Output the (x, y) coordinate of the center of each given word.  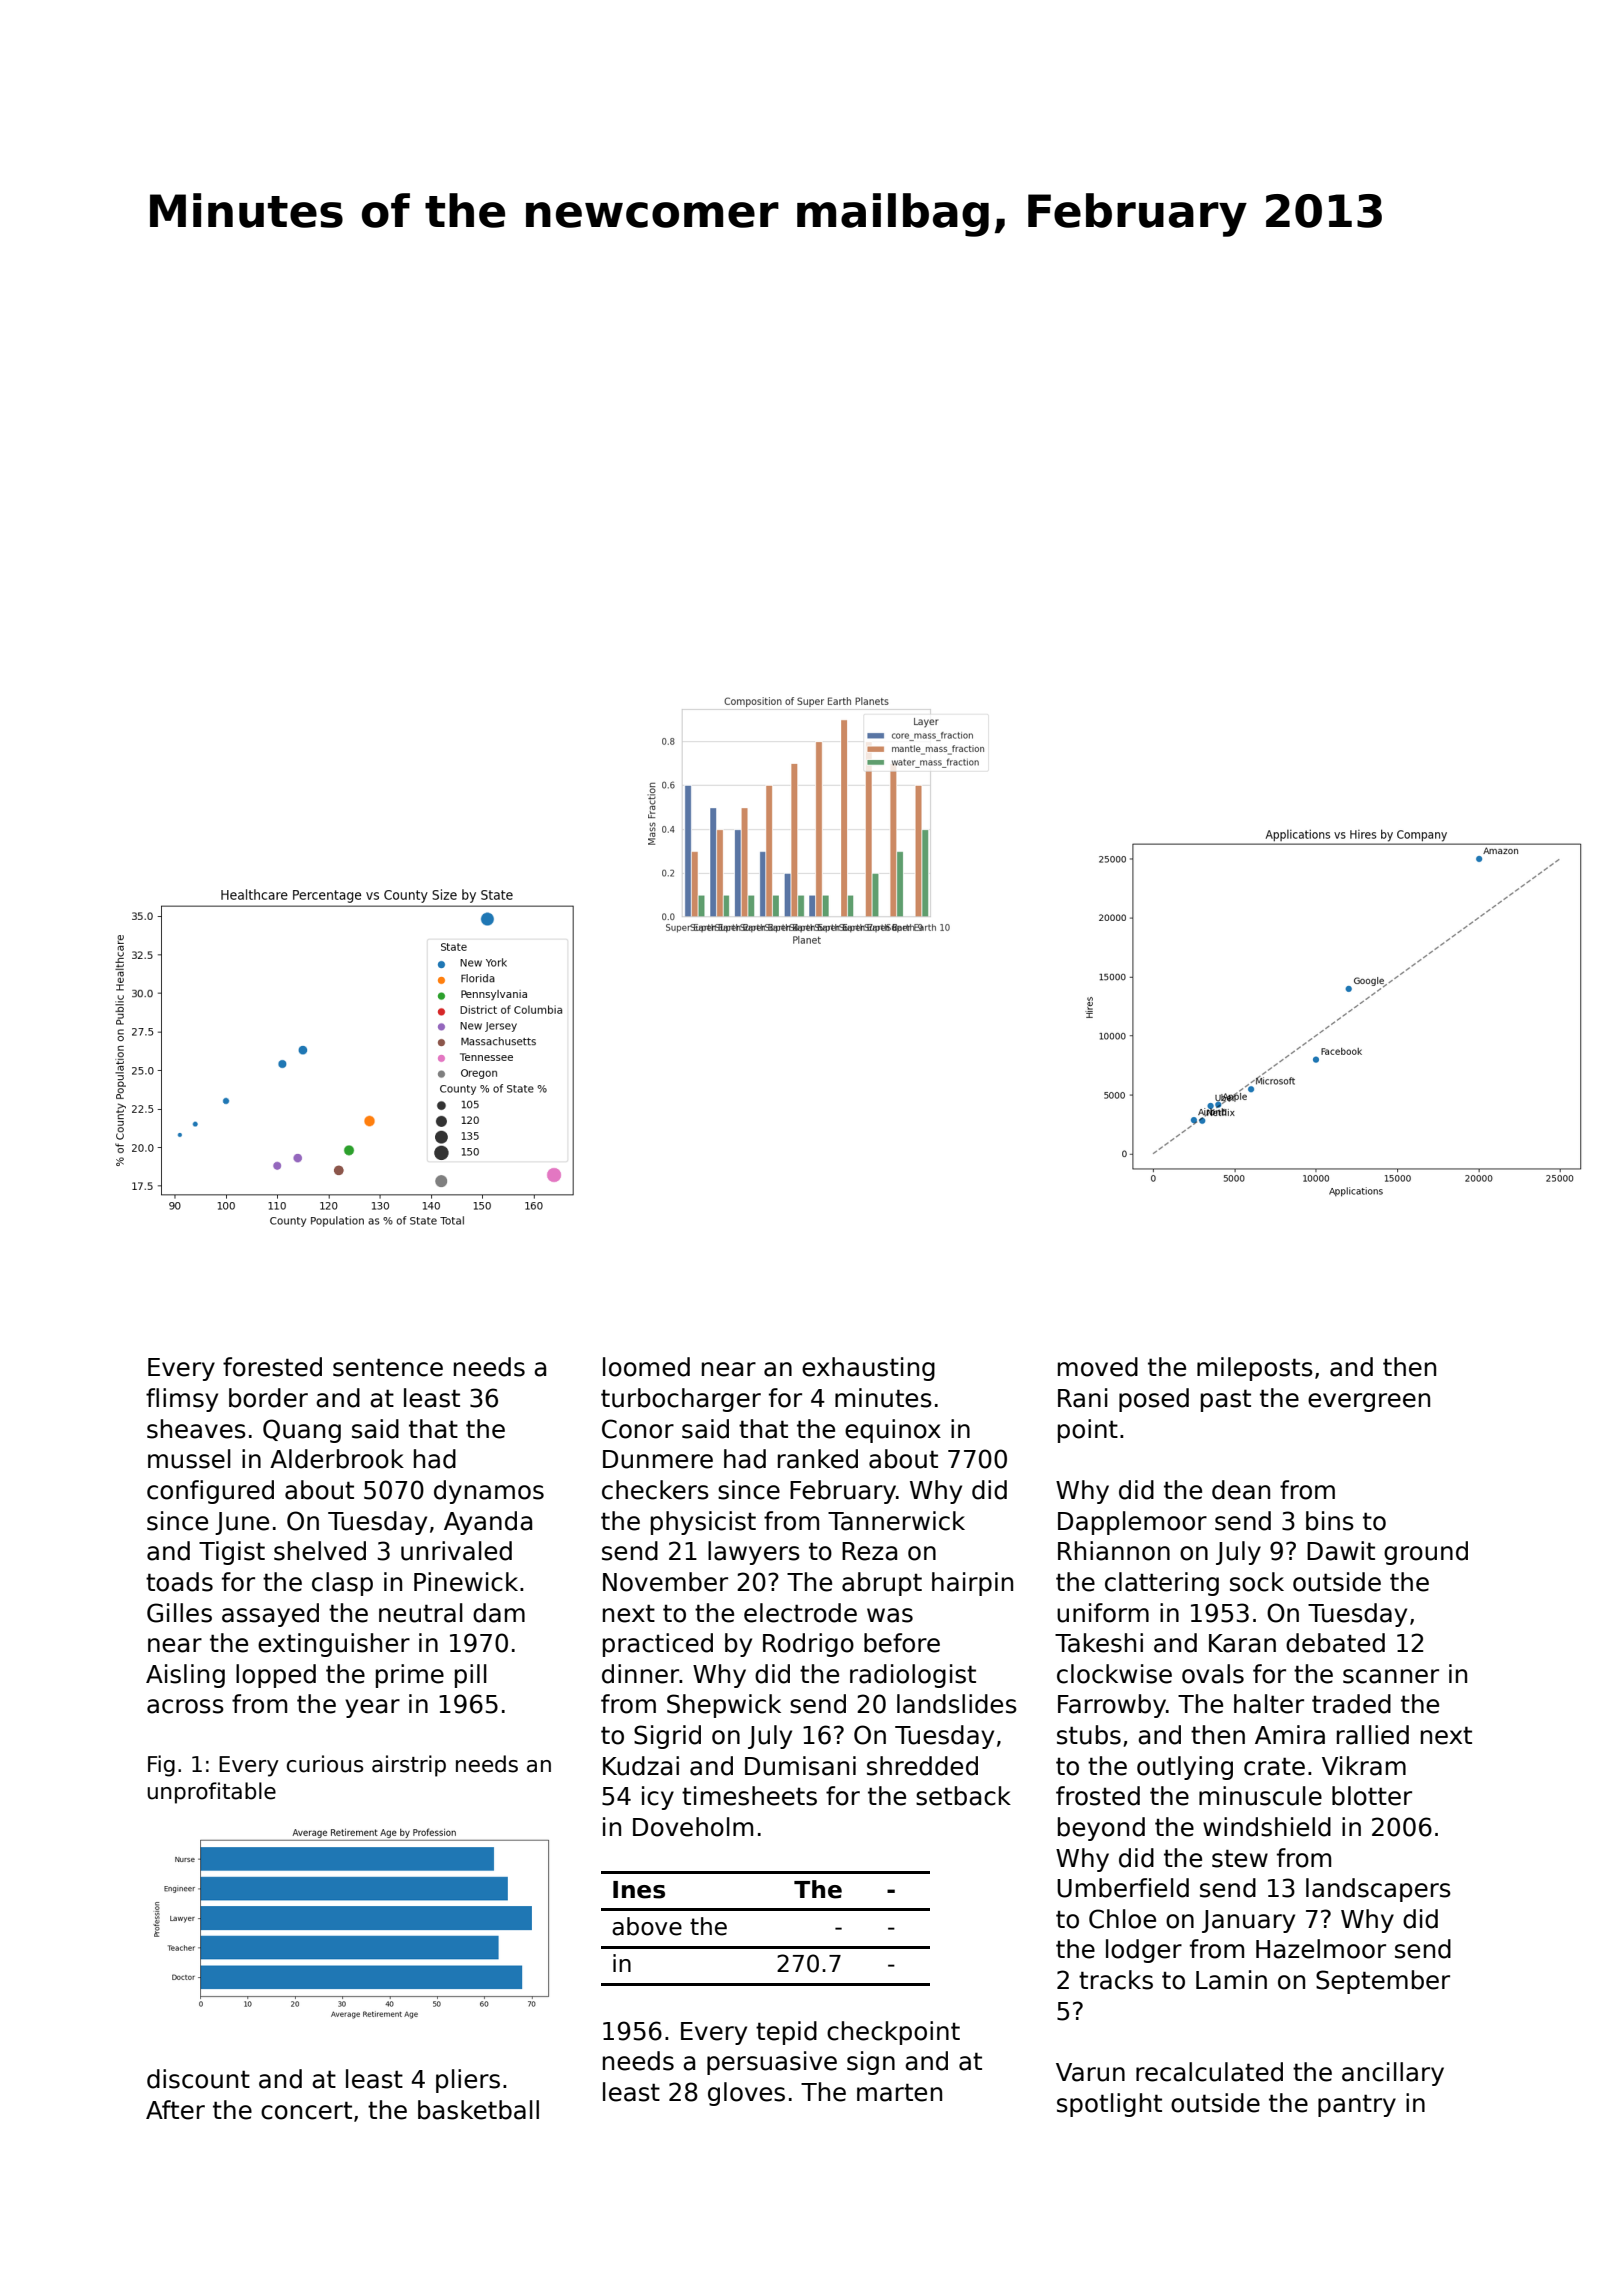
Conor (638, 1429)
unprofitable (211, 1793)
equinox (893, 1431)
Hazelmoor (1321, 1949)
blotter (1372, 1796)
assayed (270, 1615)
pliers (468, 2081)
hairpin (972, 1584)
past (1226, 1400)
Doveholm (693, 1827)
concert (306, 2110)
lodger (1144, 1951)
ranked (818, 1459)
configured (210, 1492)
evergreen (1369, 1402)
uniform (1103, 1613)
